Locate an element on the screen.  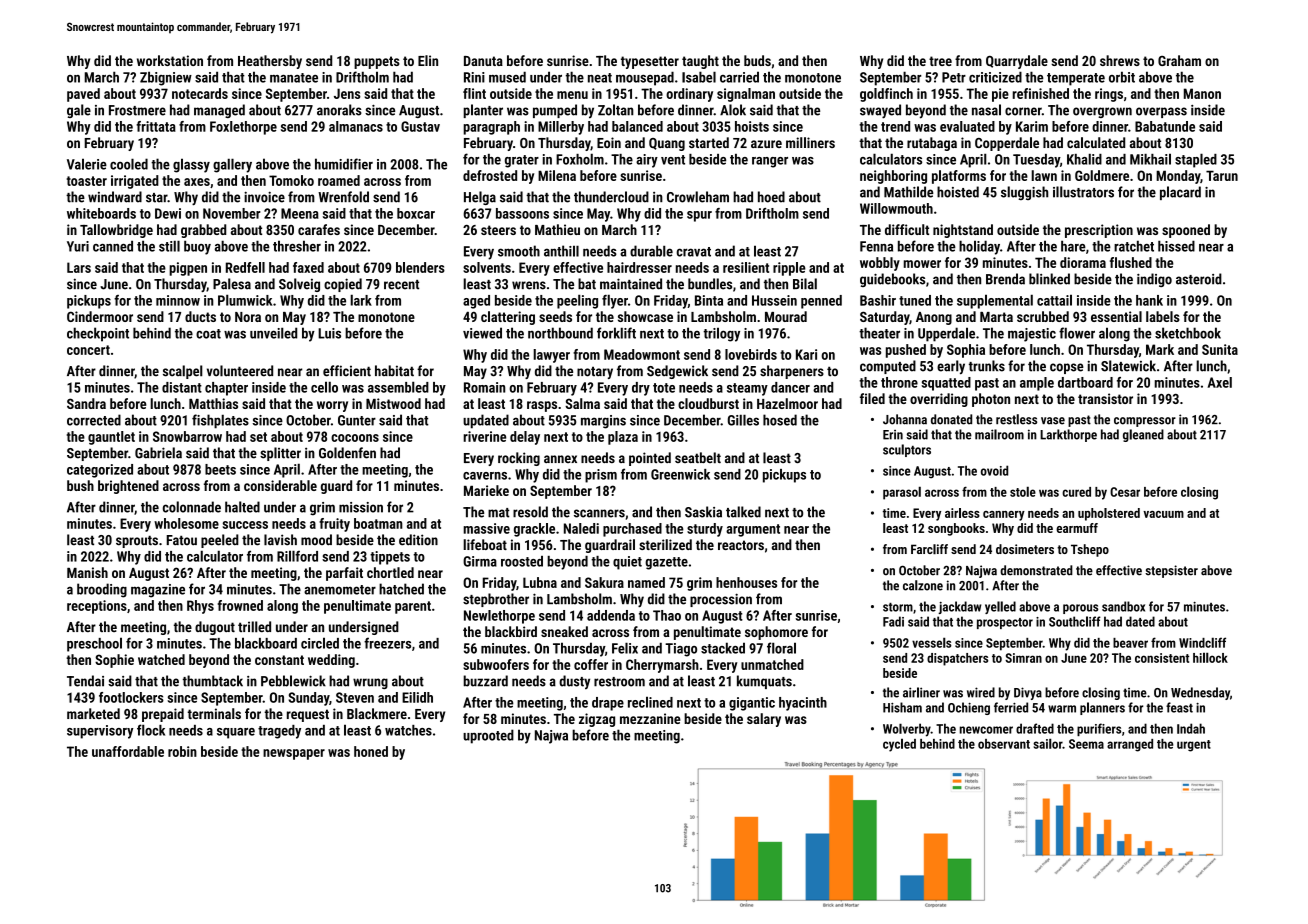
Eilidh is located at coordinates (417, 697).
